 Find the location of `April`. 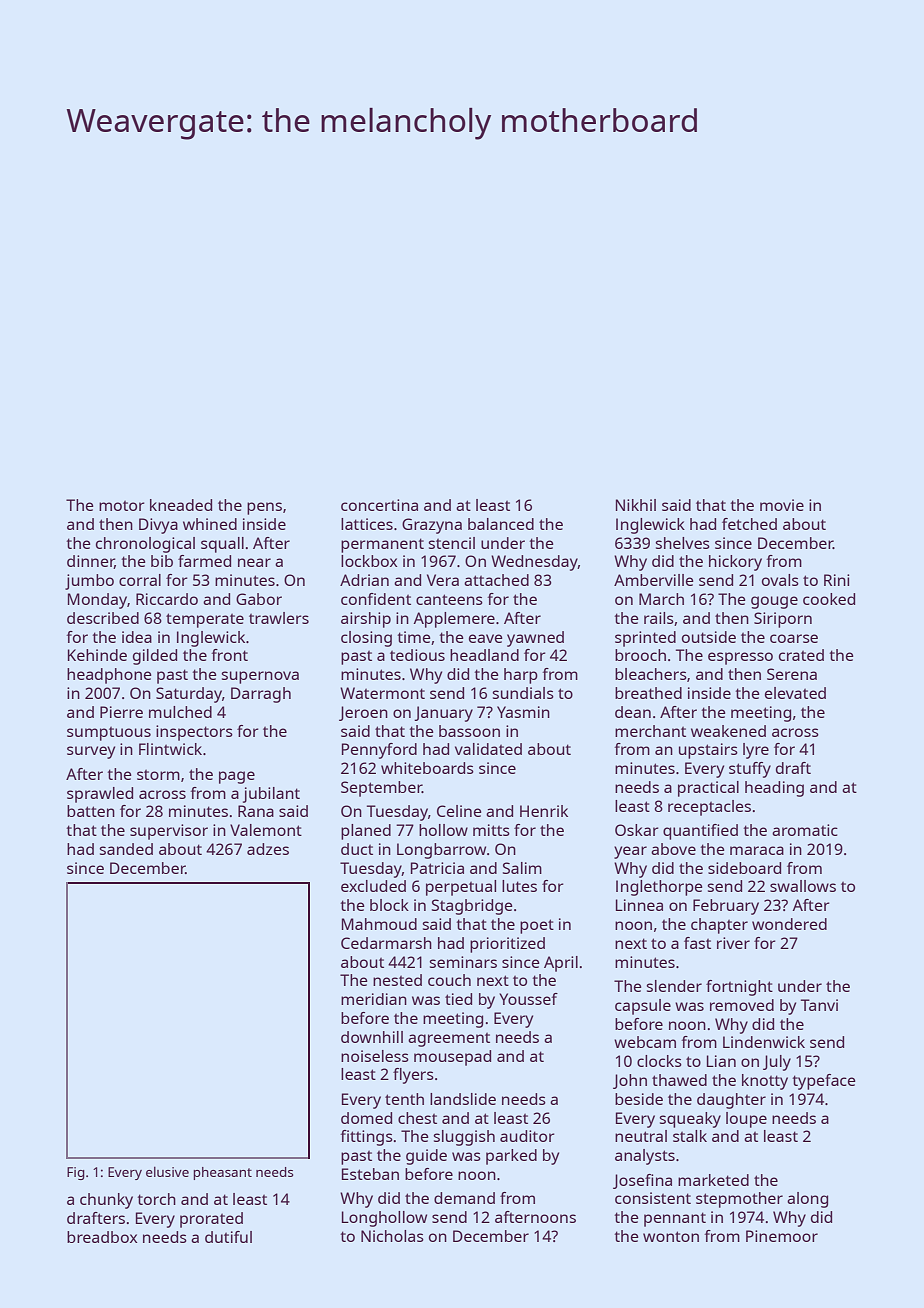

April is located at coordinates (561, 964).
